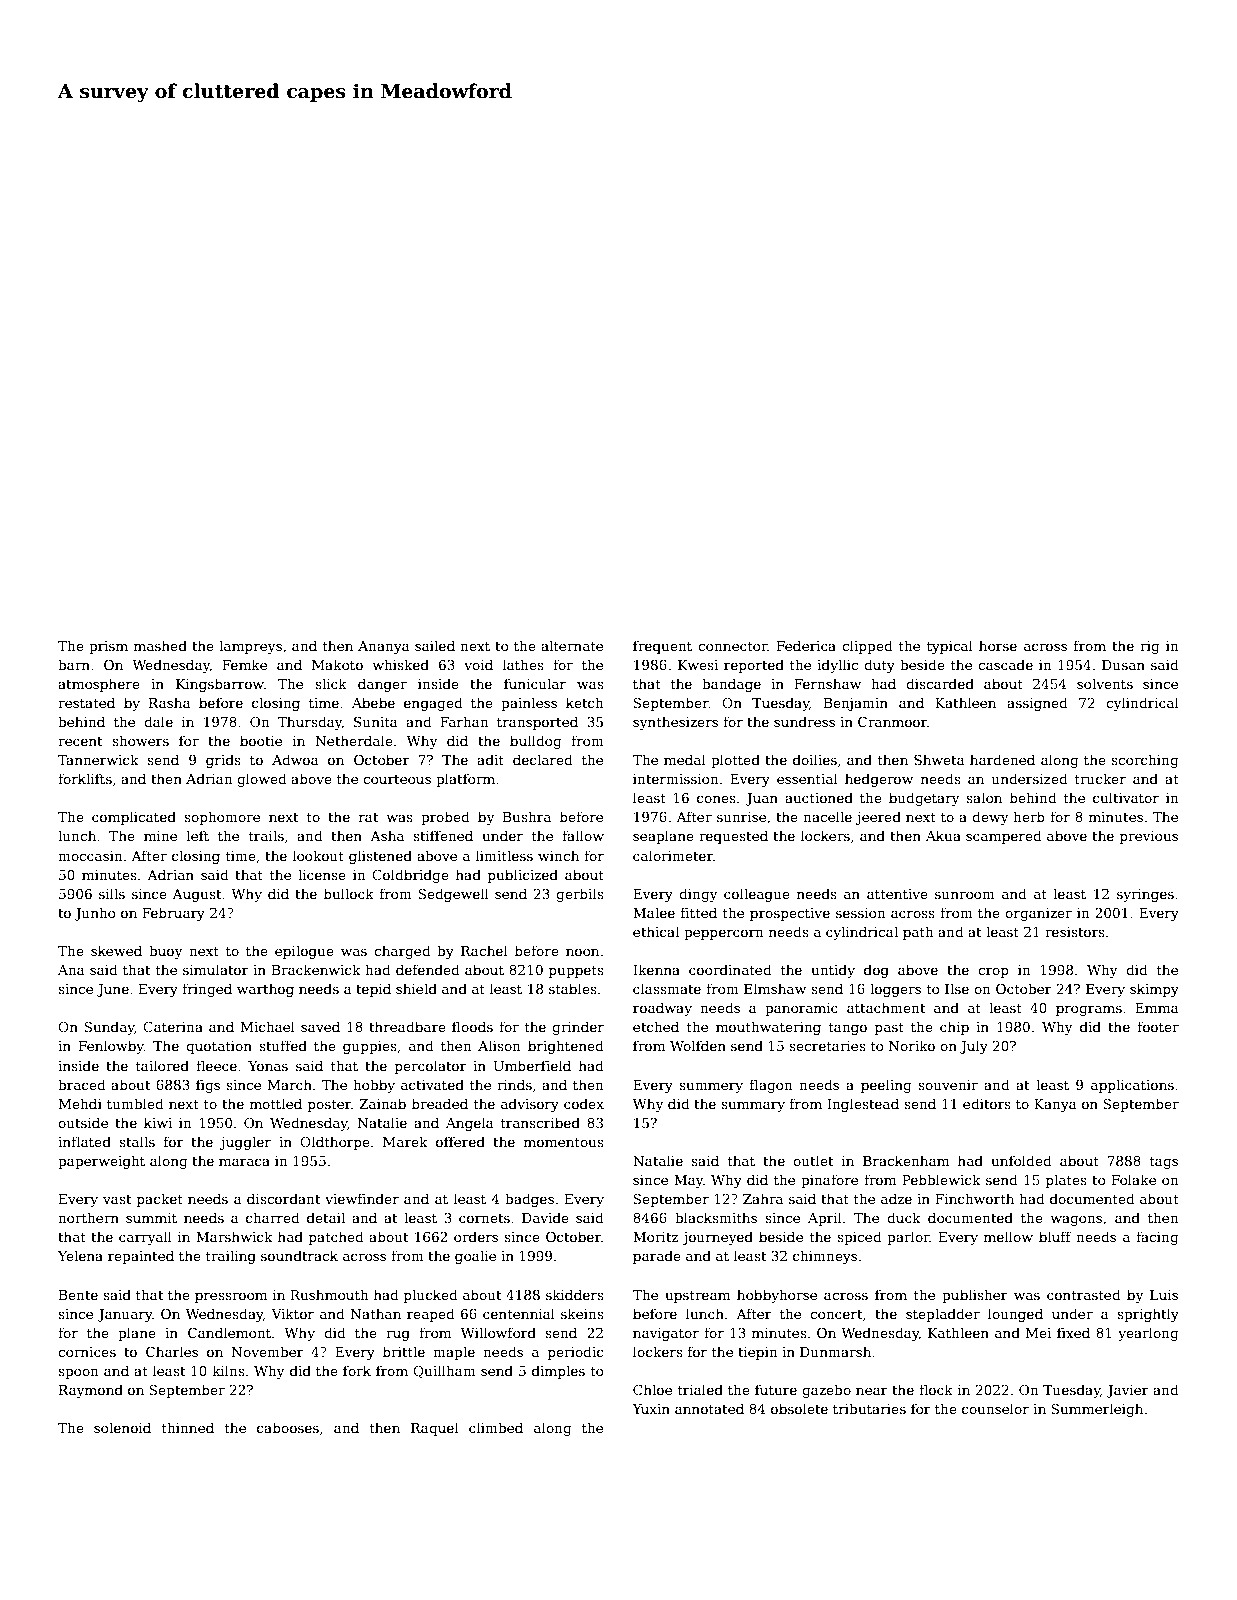  What do you see at coordinates (950, 647) in the image?
I see `typical` at bounding box center [950, 647].
